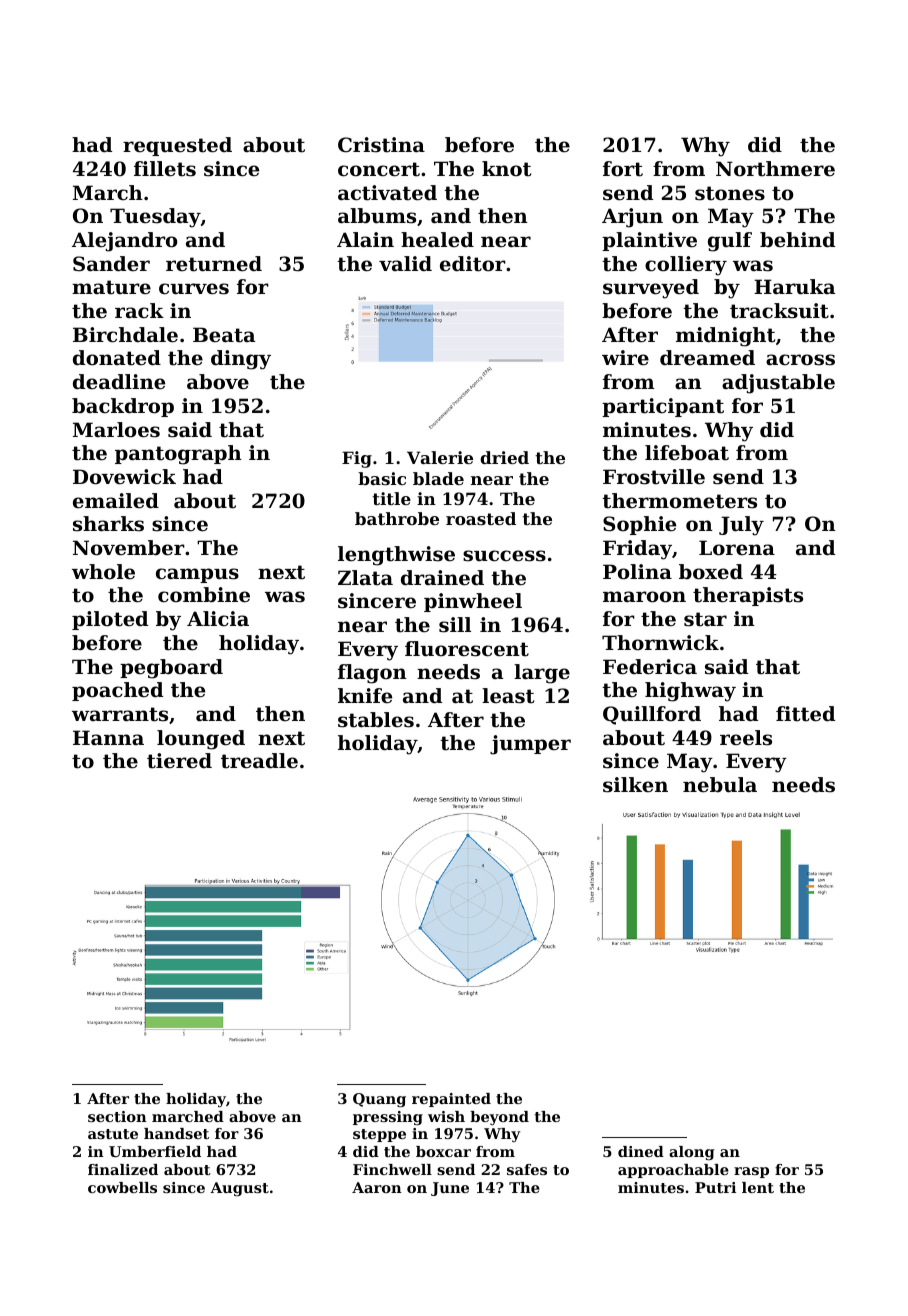 The image size is (908, 1316). Describe the element at coordinates (110, 620) in the screenshot. I see `piloted` at that location.
